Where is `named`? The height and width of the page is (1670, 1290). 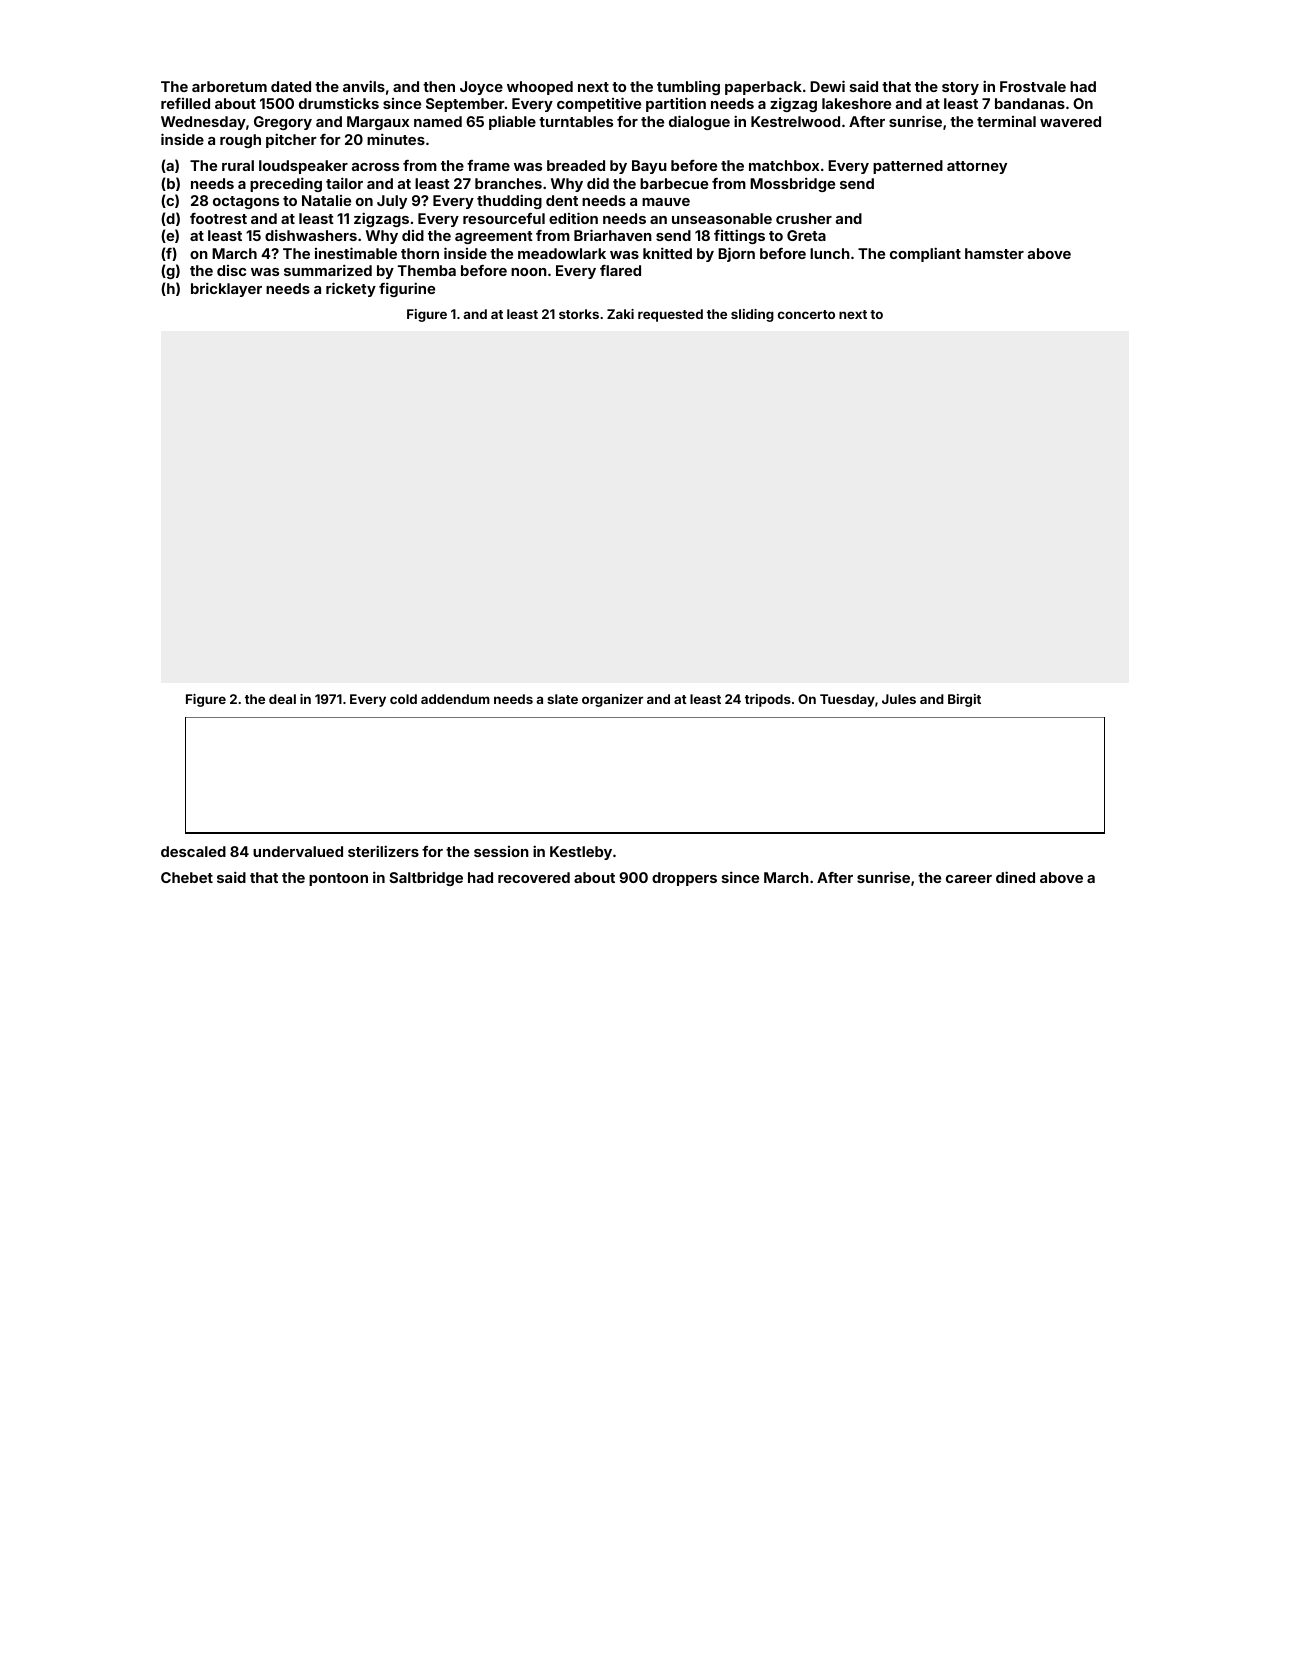 named is located at coordinates (438, 121).
